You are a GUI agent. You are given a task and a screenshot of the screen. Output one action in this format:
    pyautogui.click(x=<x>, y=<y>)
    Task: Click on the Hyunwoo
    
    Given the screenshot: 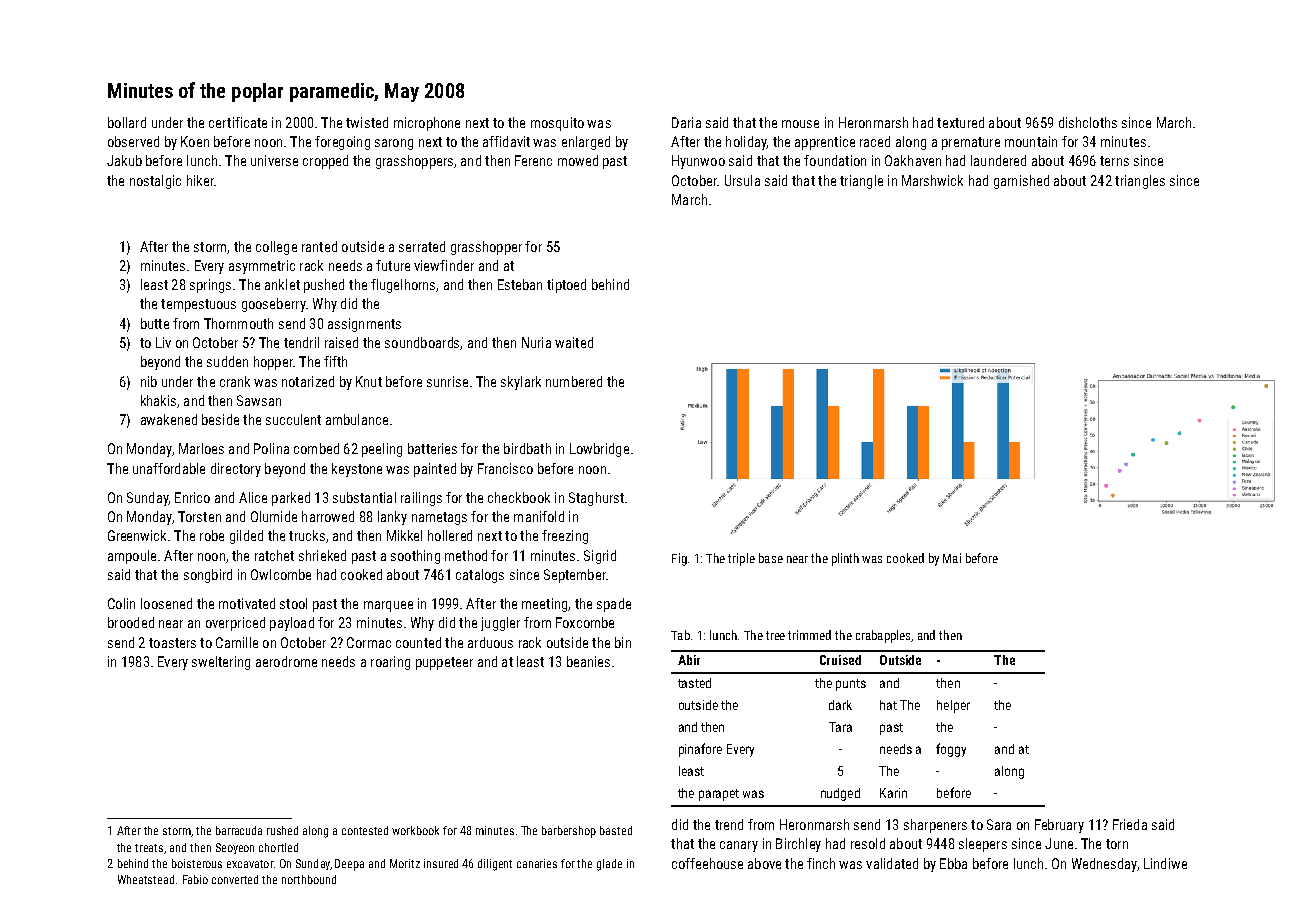 What is the action you would take?
    pyautogui.click(x=698, y=162)
